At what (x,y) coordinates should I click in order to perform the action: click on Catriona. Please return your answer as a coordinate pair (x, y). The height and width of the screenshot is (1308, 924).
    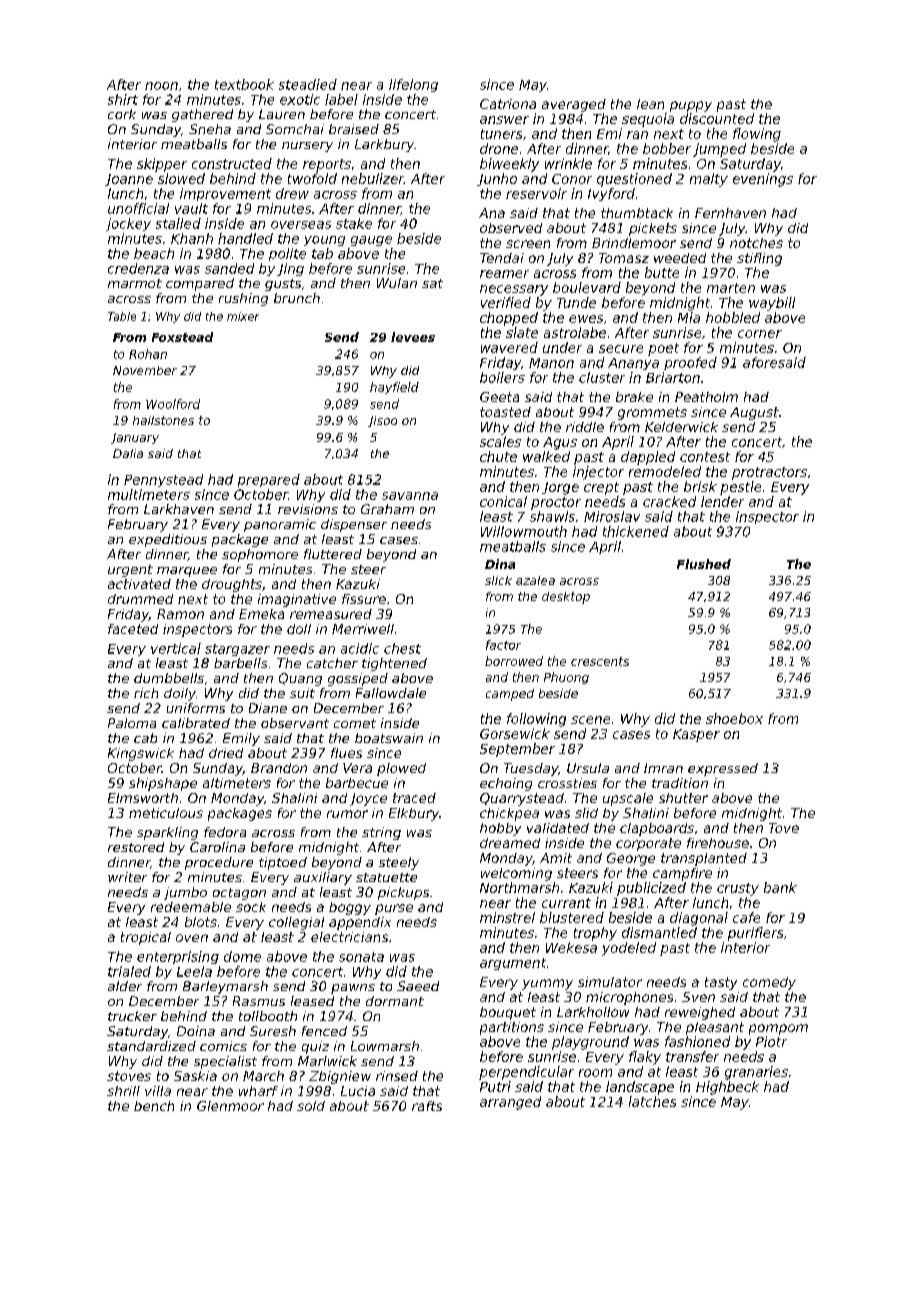
    Looking at the image, I should click on (508, 104).
